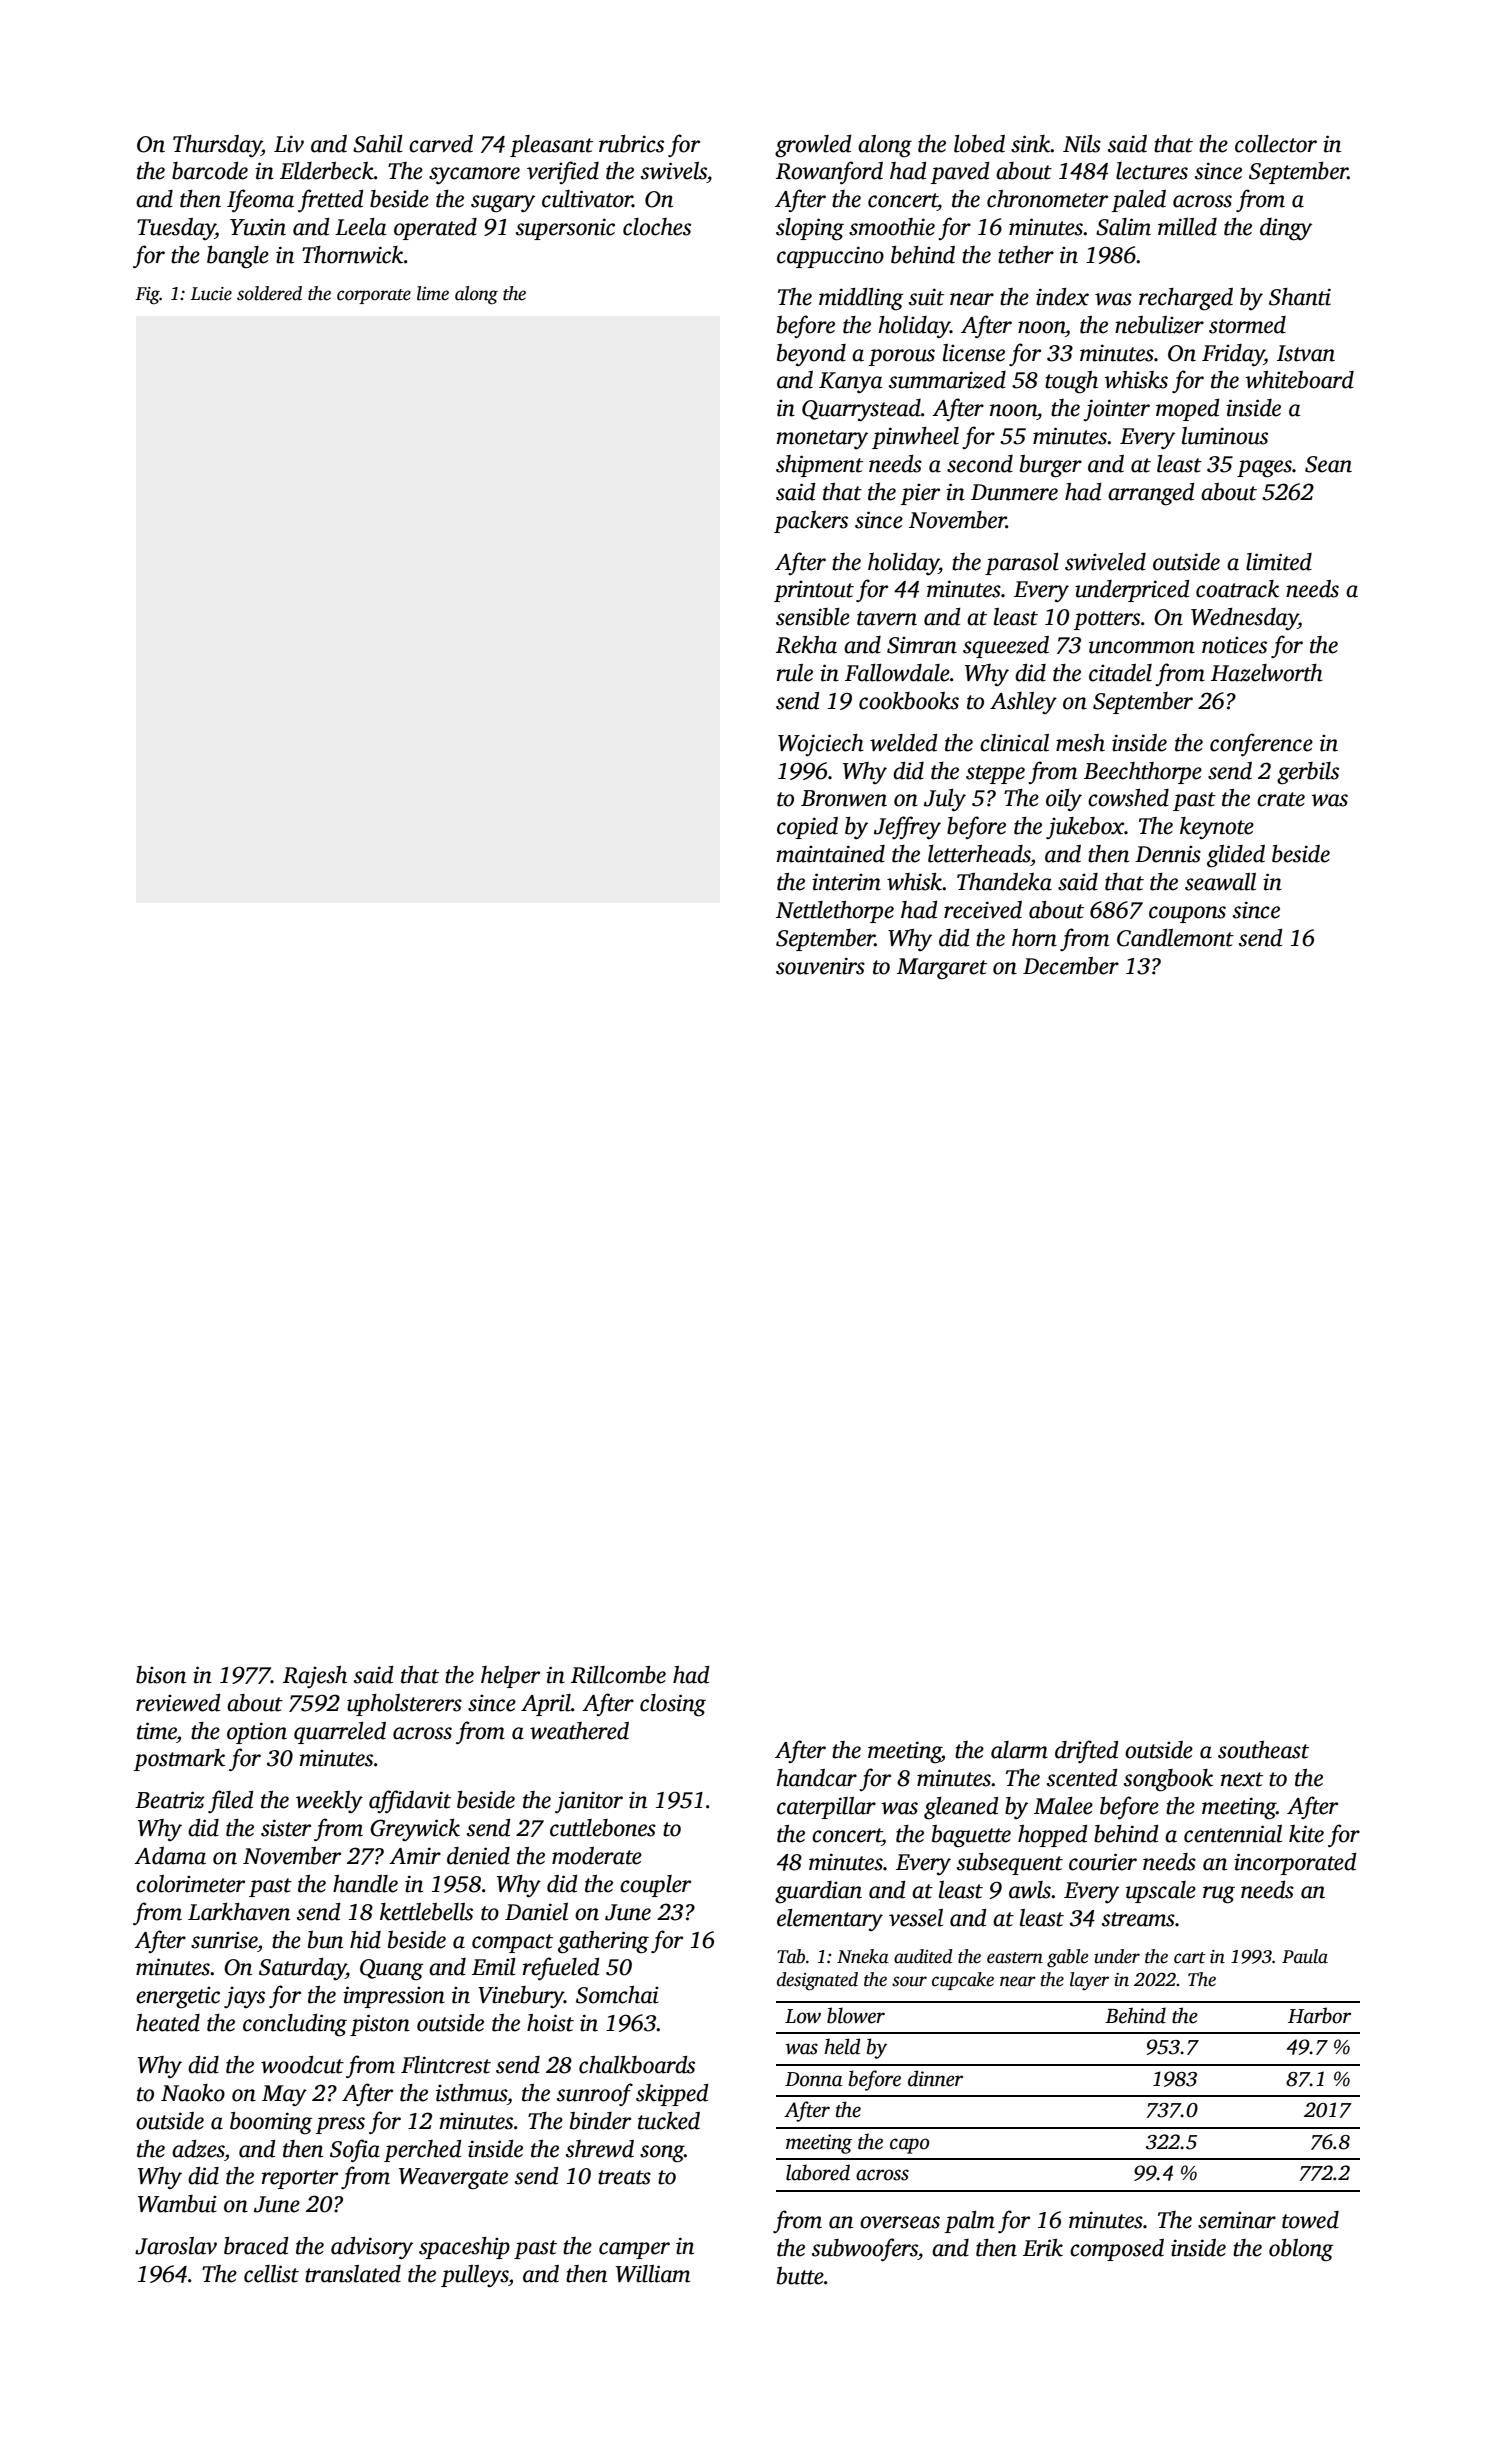 This screenshot has width=1496, height=2464. What do you see at coordinates (631, 144) in the screenshot?
I see `rubrics` at bounding box center [631, 144].
